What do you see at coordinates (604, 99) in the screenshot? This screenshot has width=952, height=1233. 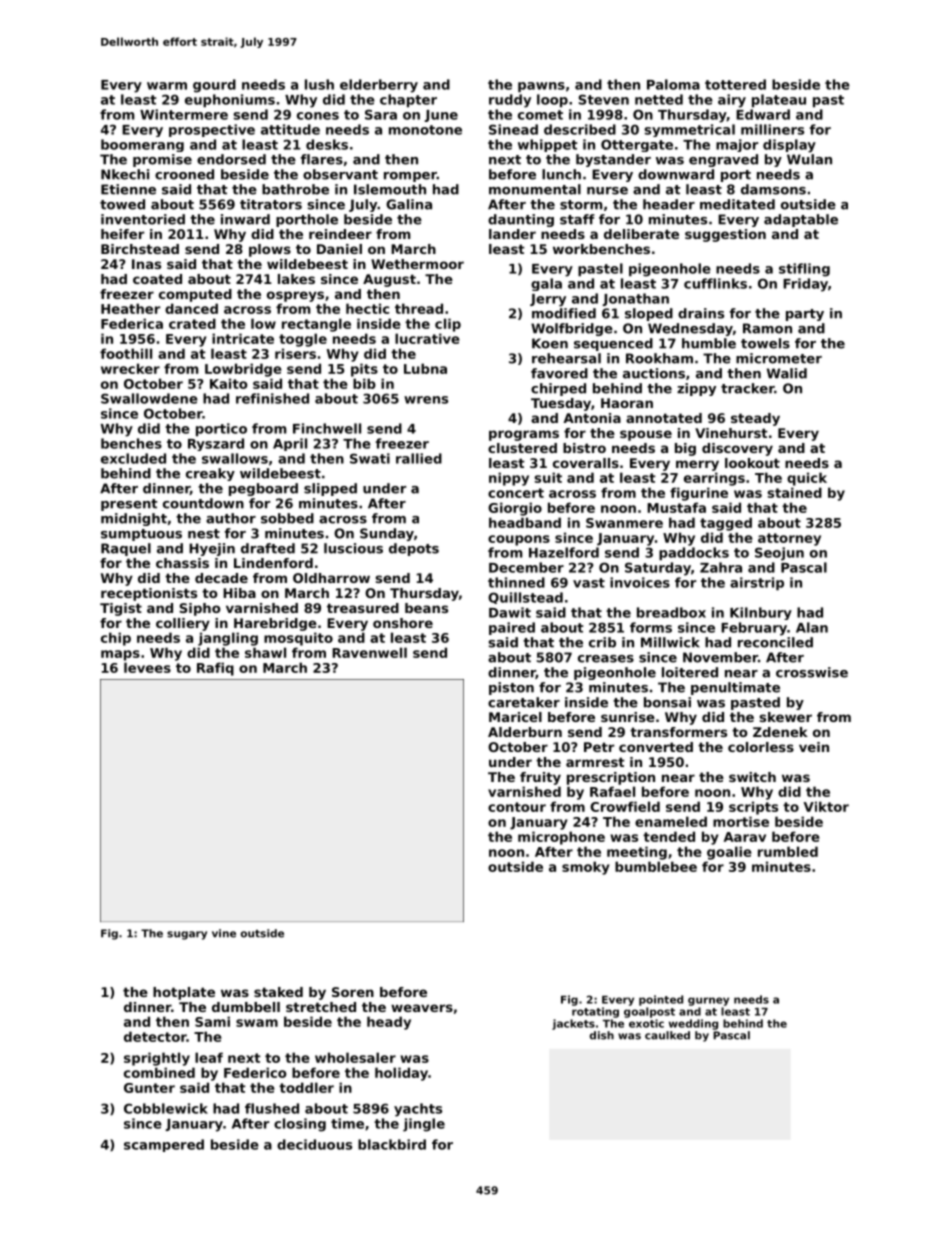 I see `Steven` at bounding box center [604, 99].
